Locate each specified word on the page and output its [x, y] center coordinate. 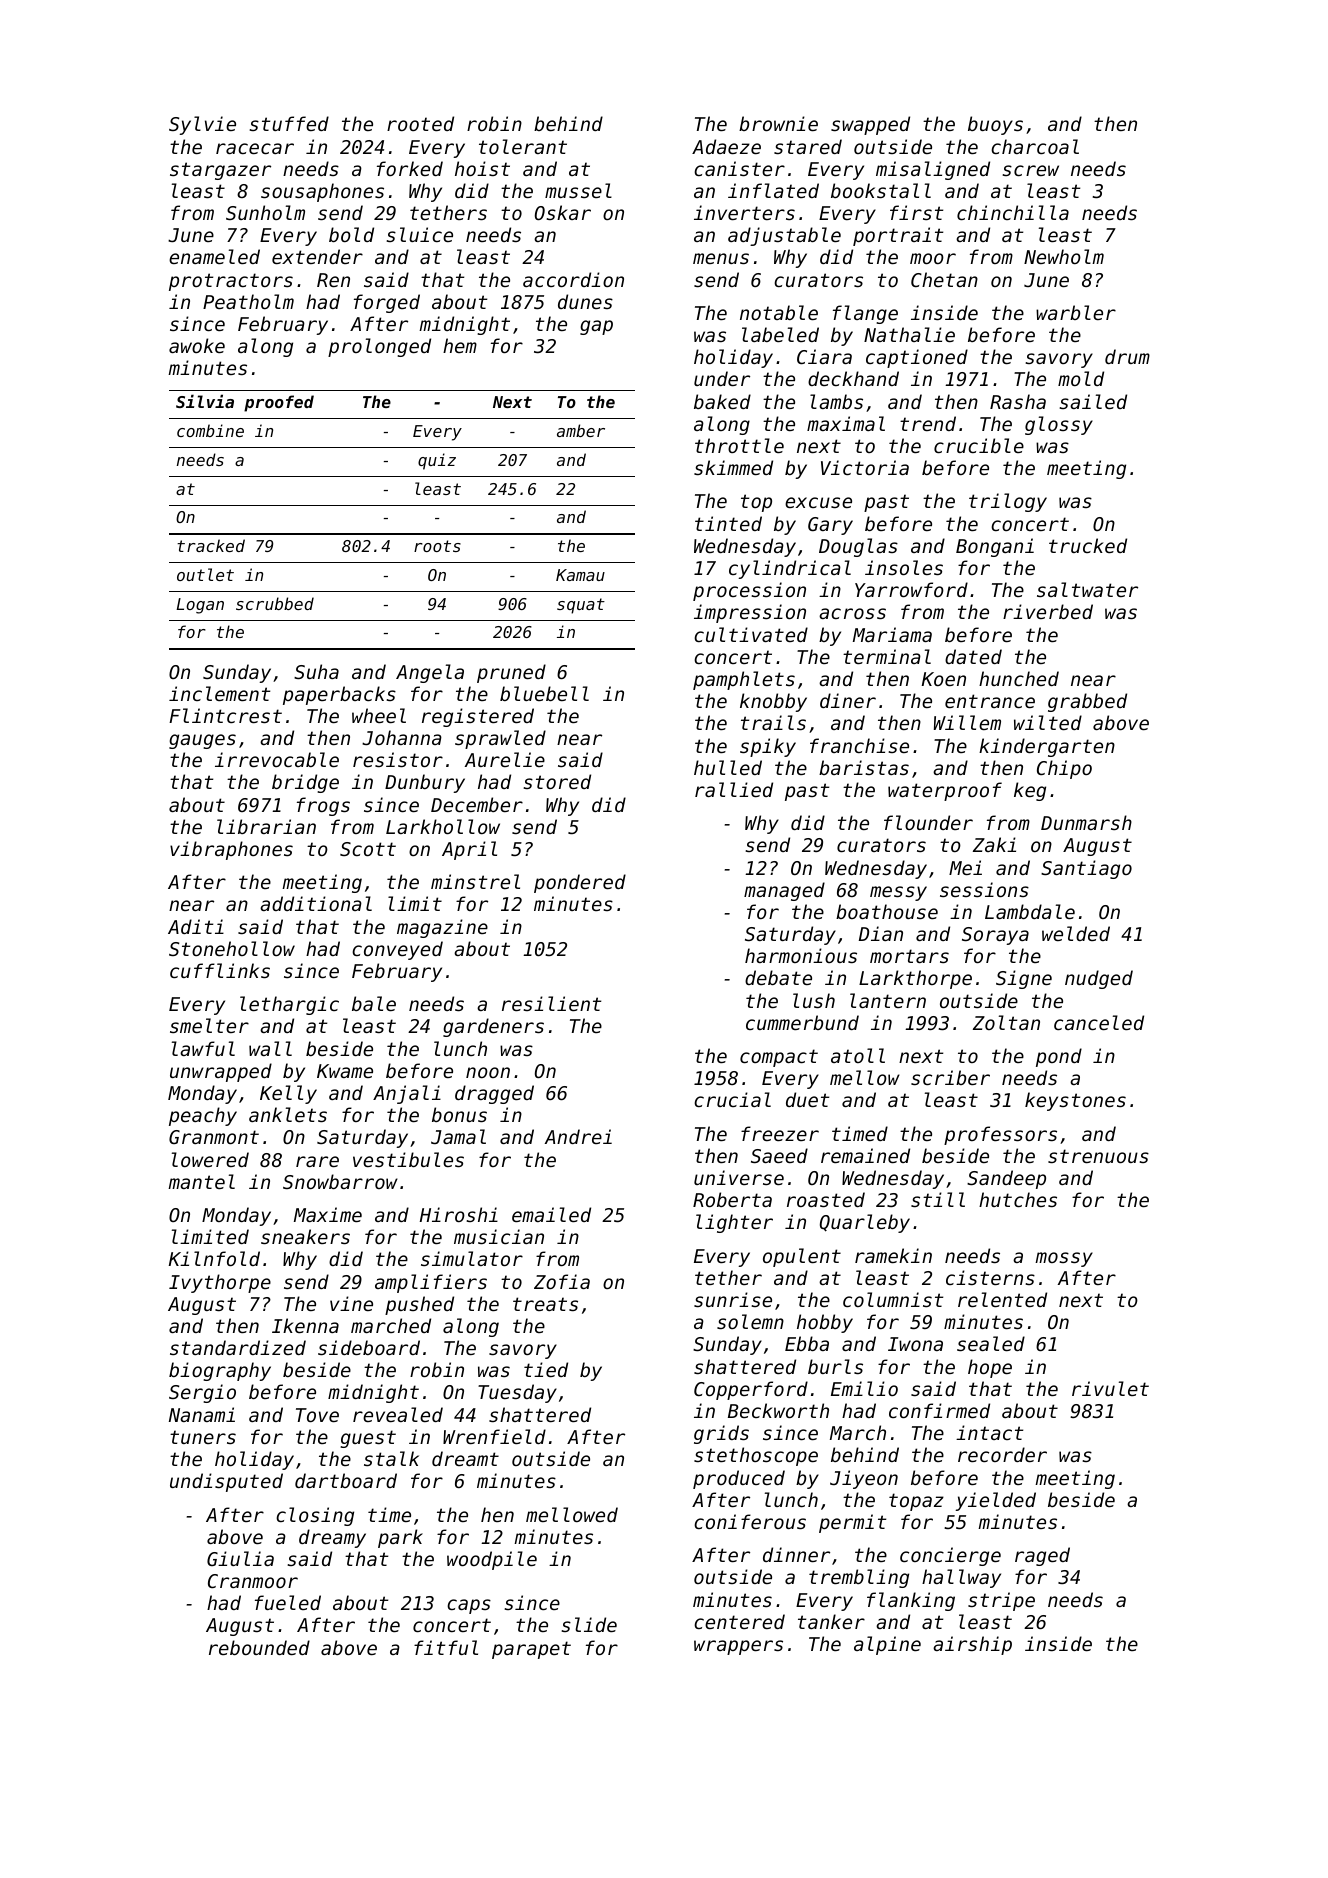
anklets [288, 1114]
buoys [995, 125]
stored [557, 781]
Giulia [240, 1558]
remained [865, 1155]
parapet [531, 1650]
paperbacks [339, 695]
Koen [944, 679]
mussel [578, 190]
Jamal [458, 1136]
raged [1042, 1556]
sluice [419, 234]
